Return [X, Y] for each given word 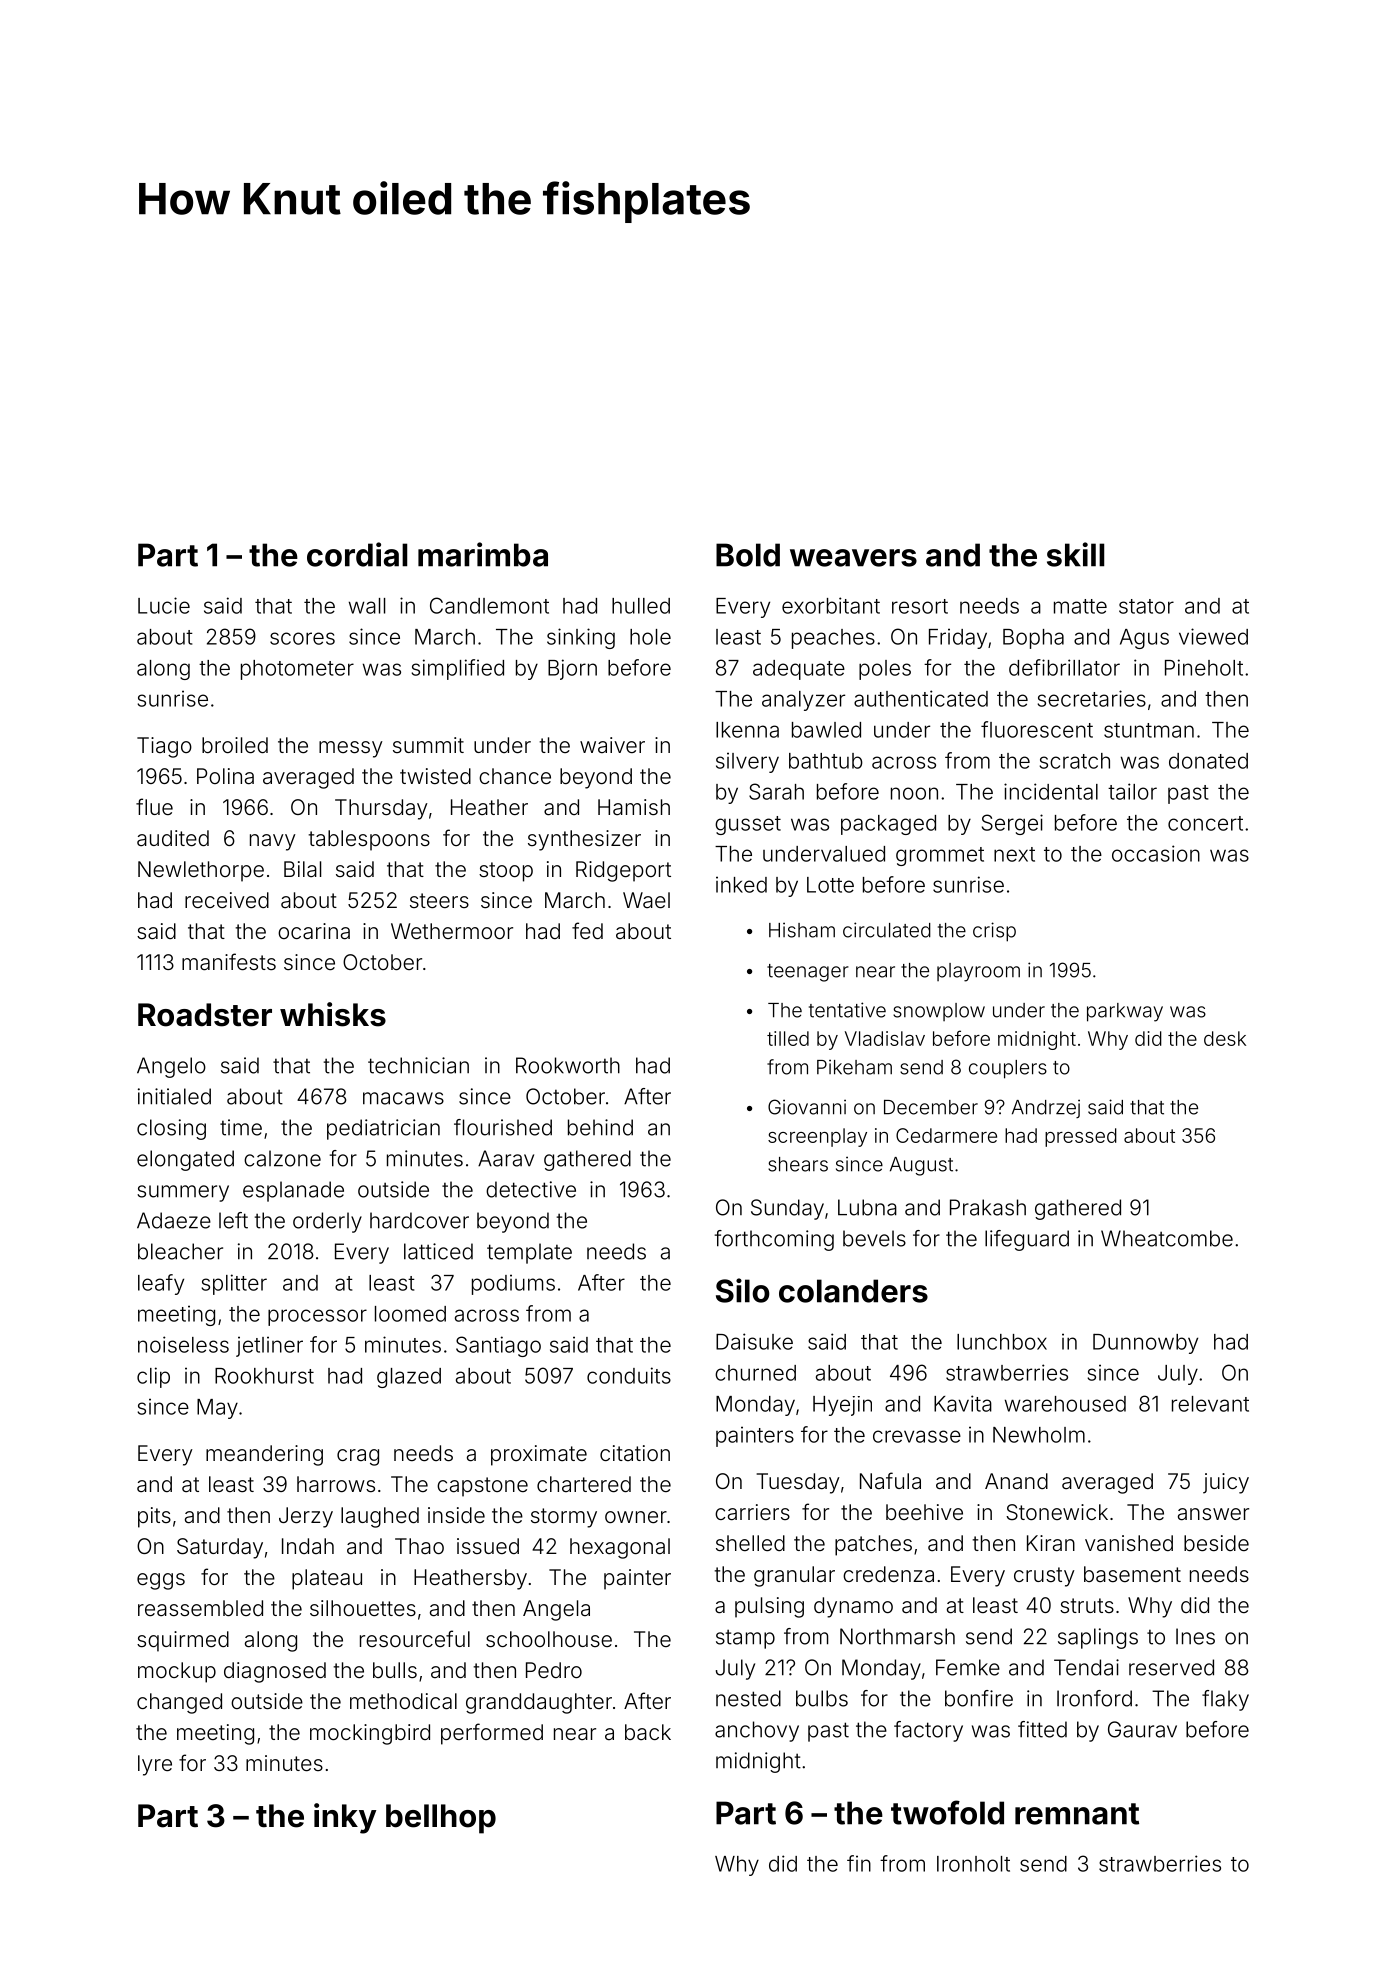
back [648, 1732]
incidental [1051, 791]
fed [587, 930]
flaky [1225, 1700]
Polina [225, 776]
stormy [564, 1518]
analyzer [803, 701]
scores [302, 638]
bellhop [441, 1819]
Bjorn [572, 669]
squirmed [183, 1641]
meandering [264, 1455]
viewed [1213, 636]
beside [1216, 1543]
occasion [1156, 853]
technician [418, 1065]
